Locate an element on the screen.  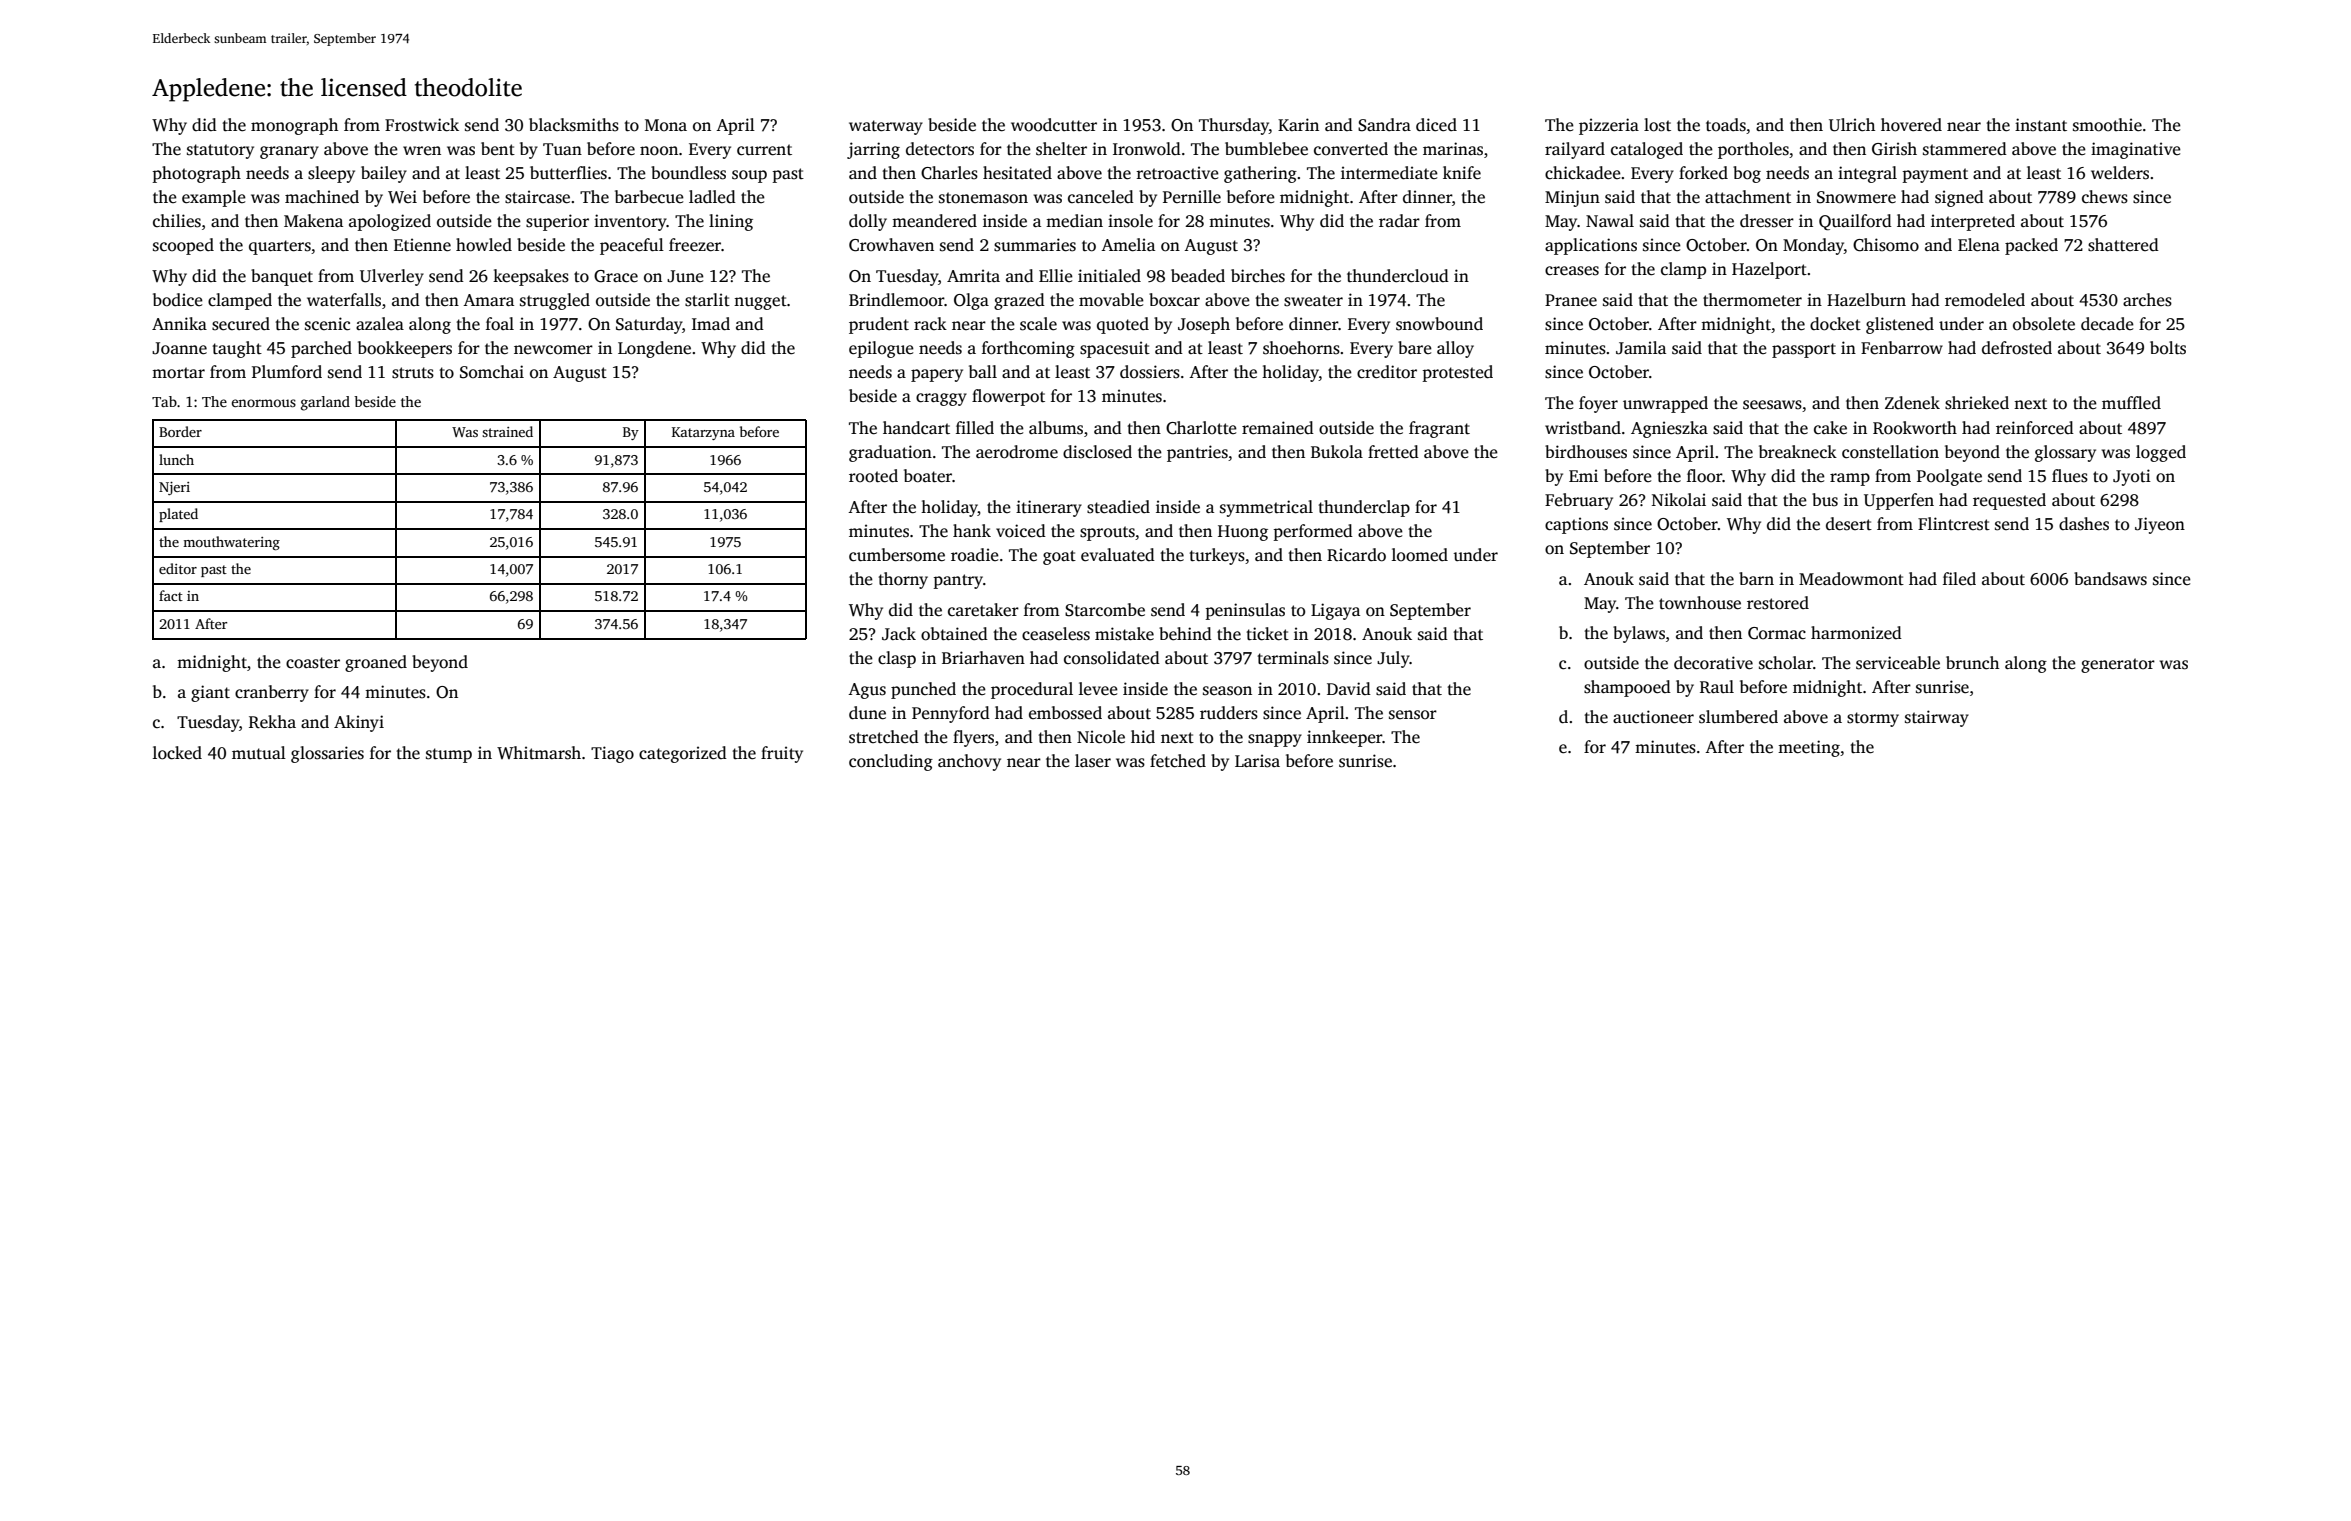
mouthwatering is located at coordinates (231, 543).
